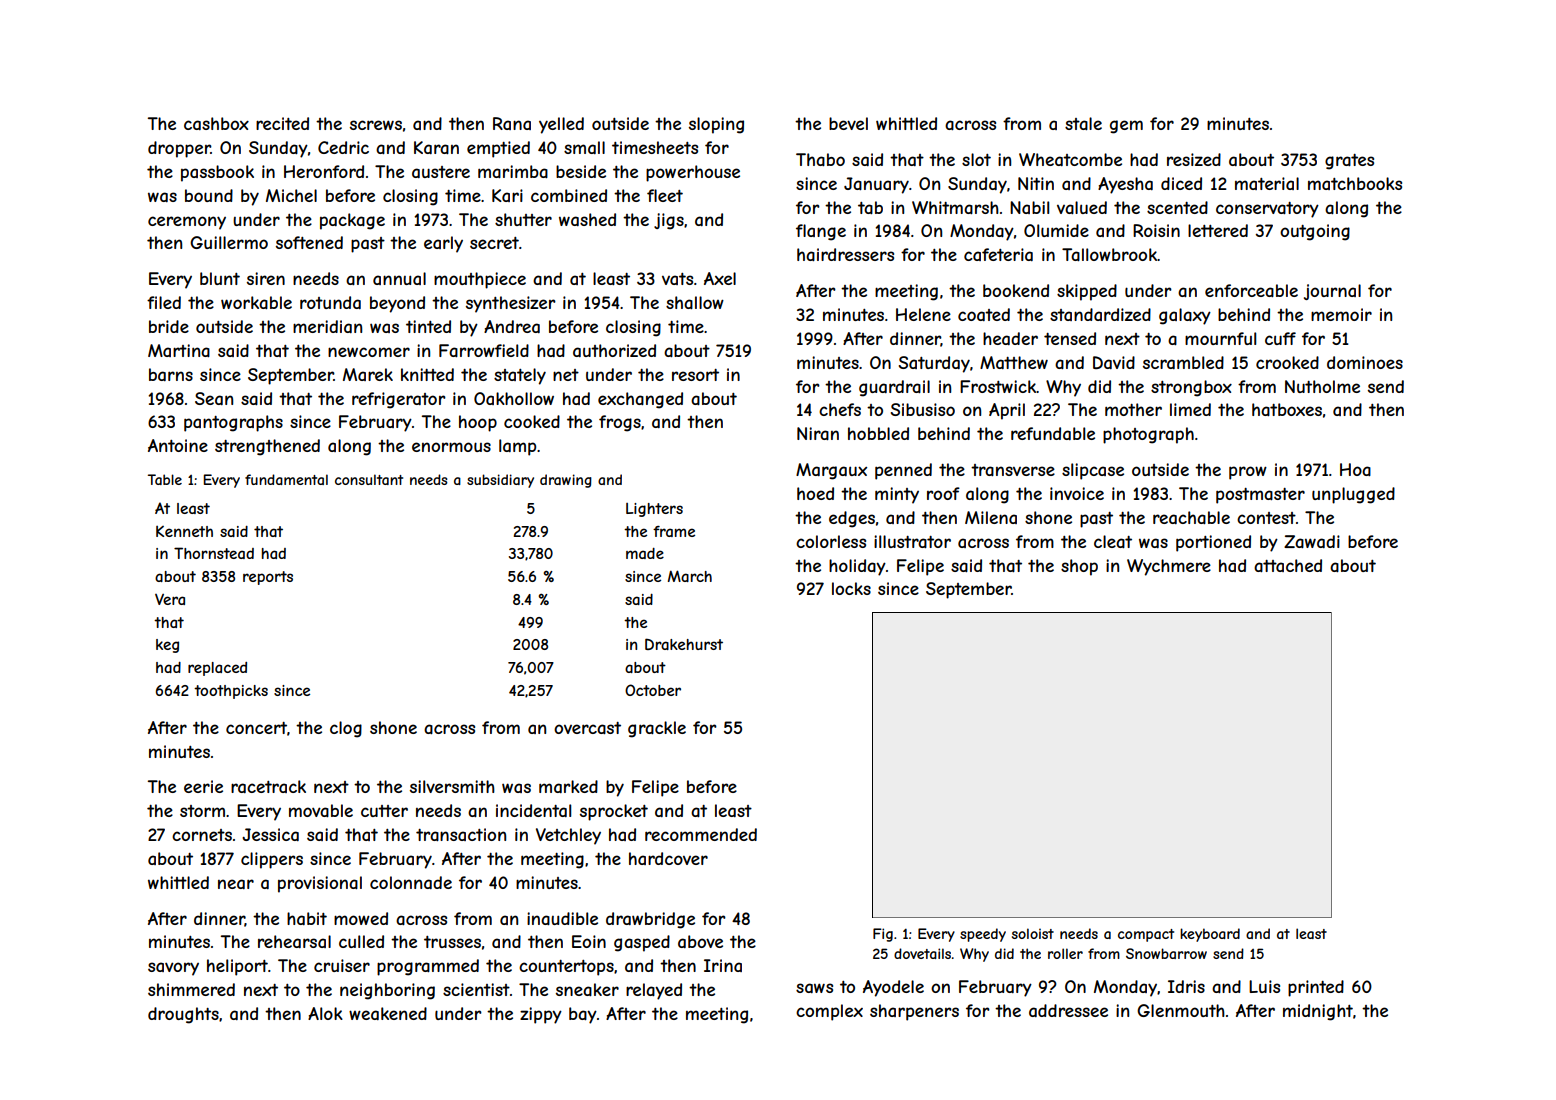  I want to click on matchbooks, so click(1355, 183).
